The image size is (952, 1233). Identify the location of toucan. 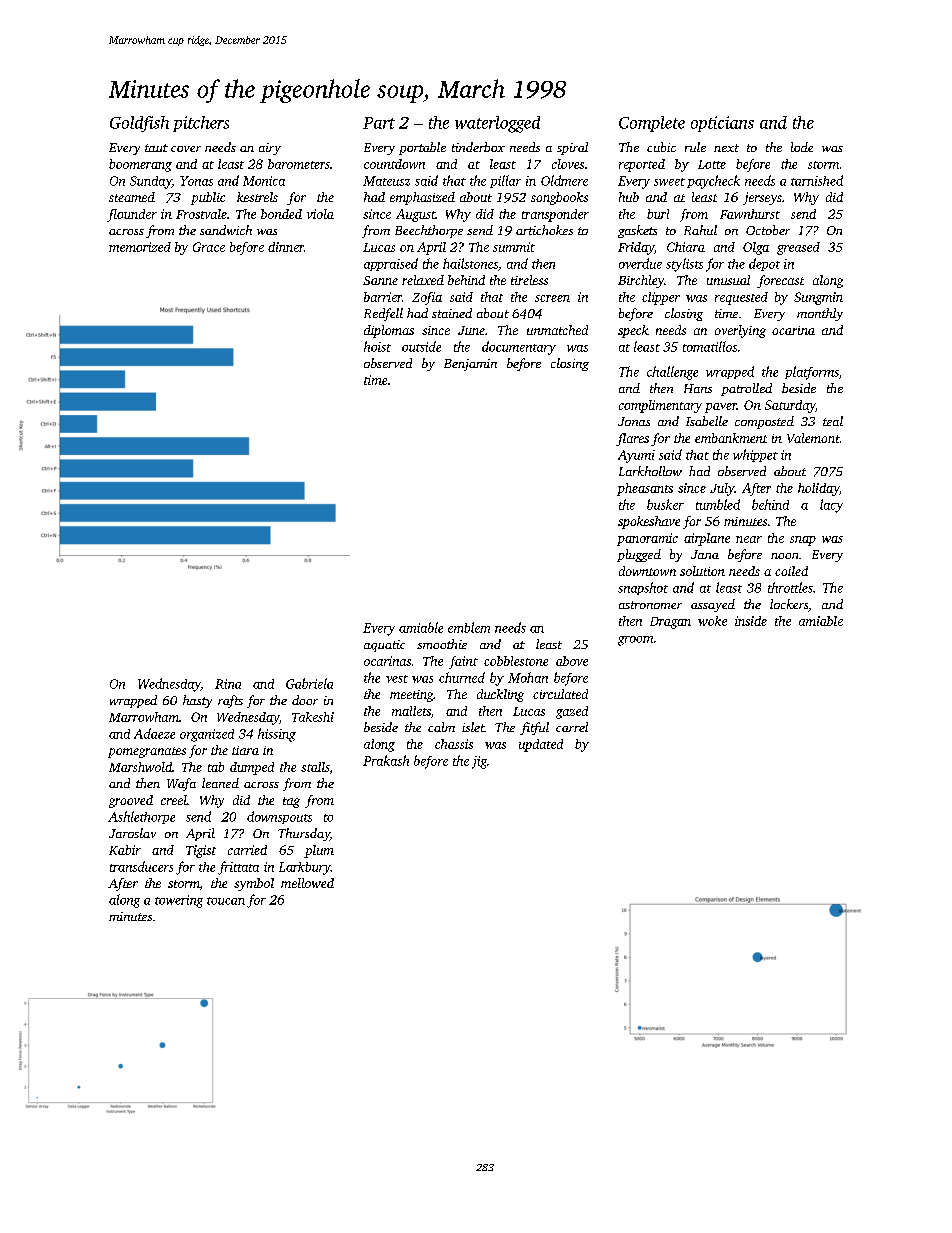
(226, 901).
